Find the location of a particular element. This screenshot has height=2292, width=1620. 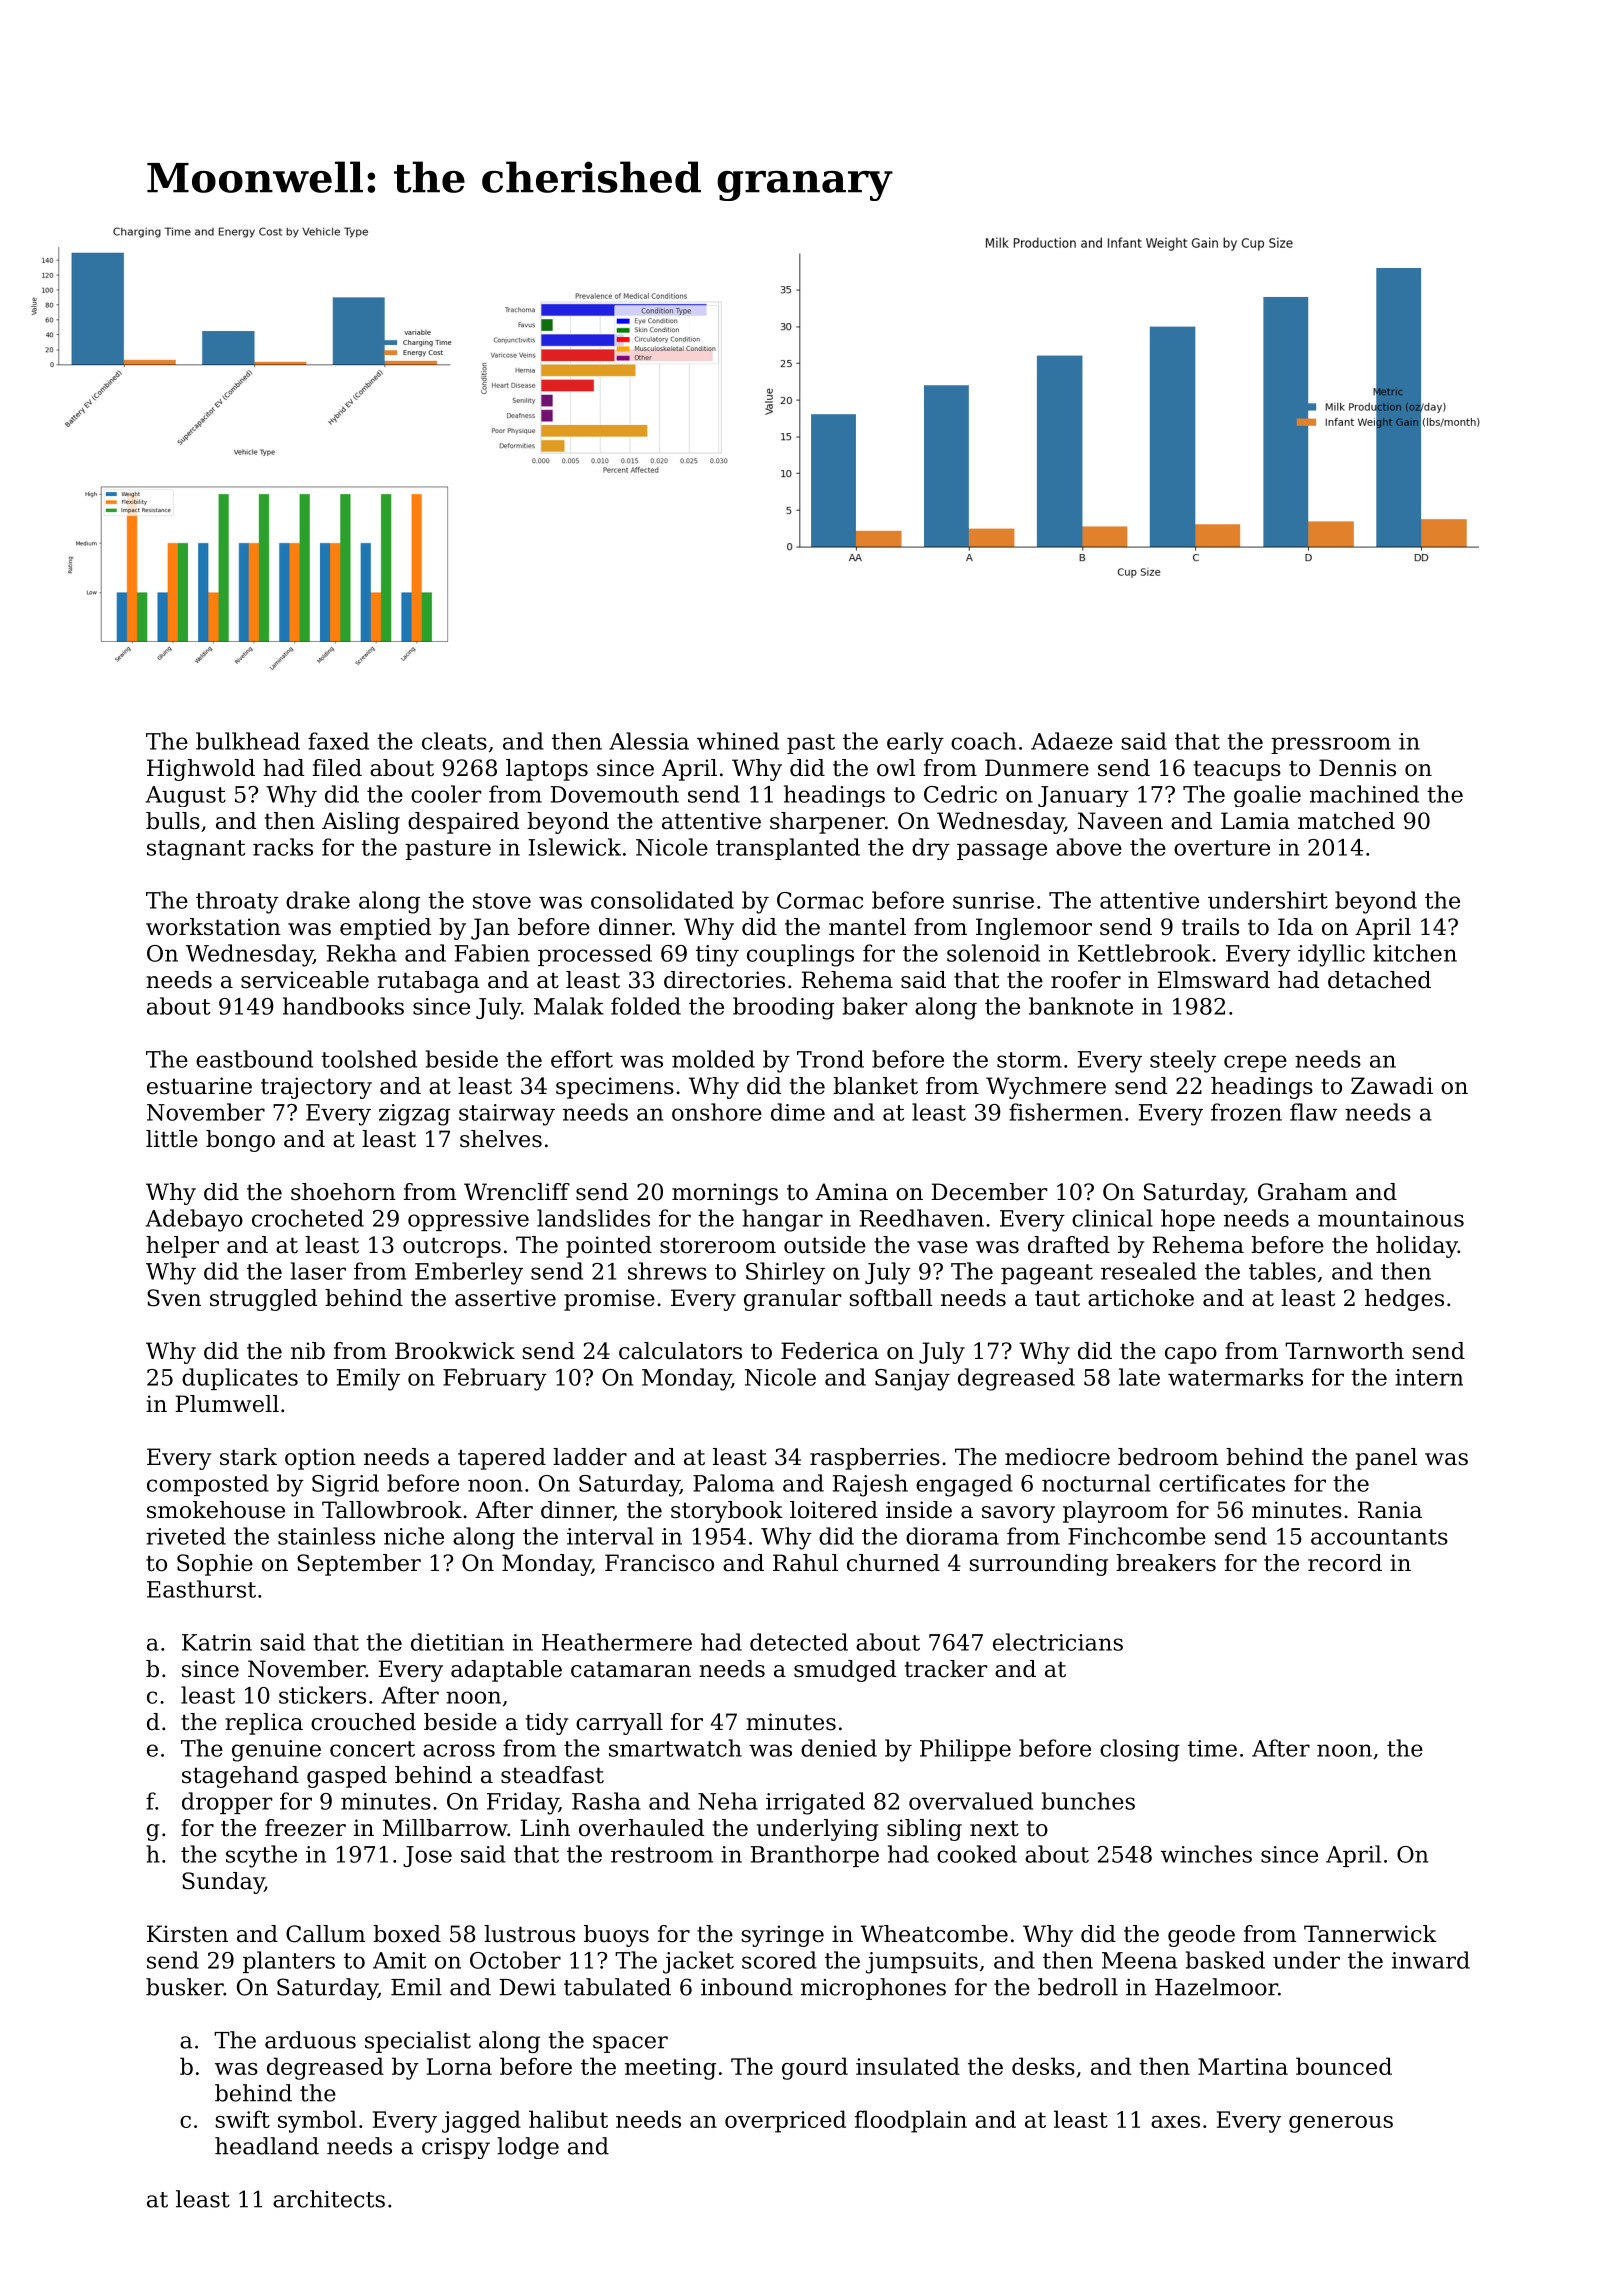

record is located at coordinates (1345, 1563).
